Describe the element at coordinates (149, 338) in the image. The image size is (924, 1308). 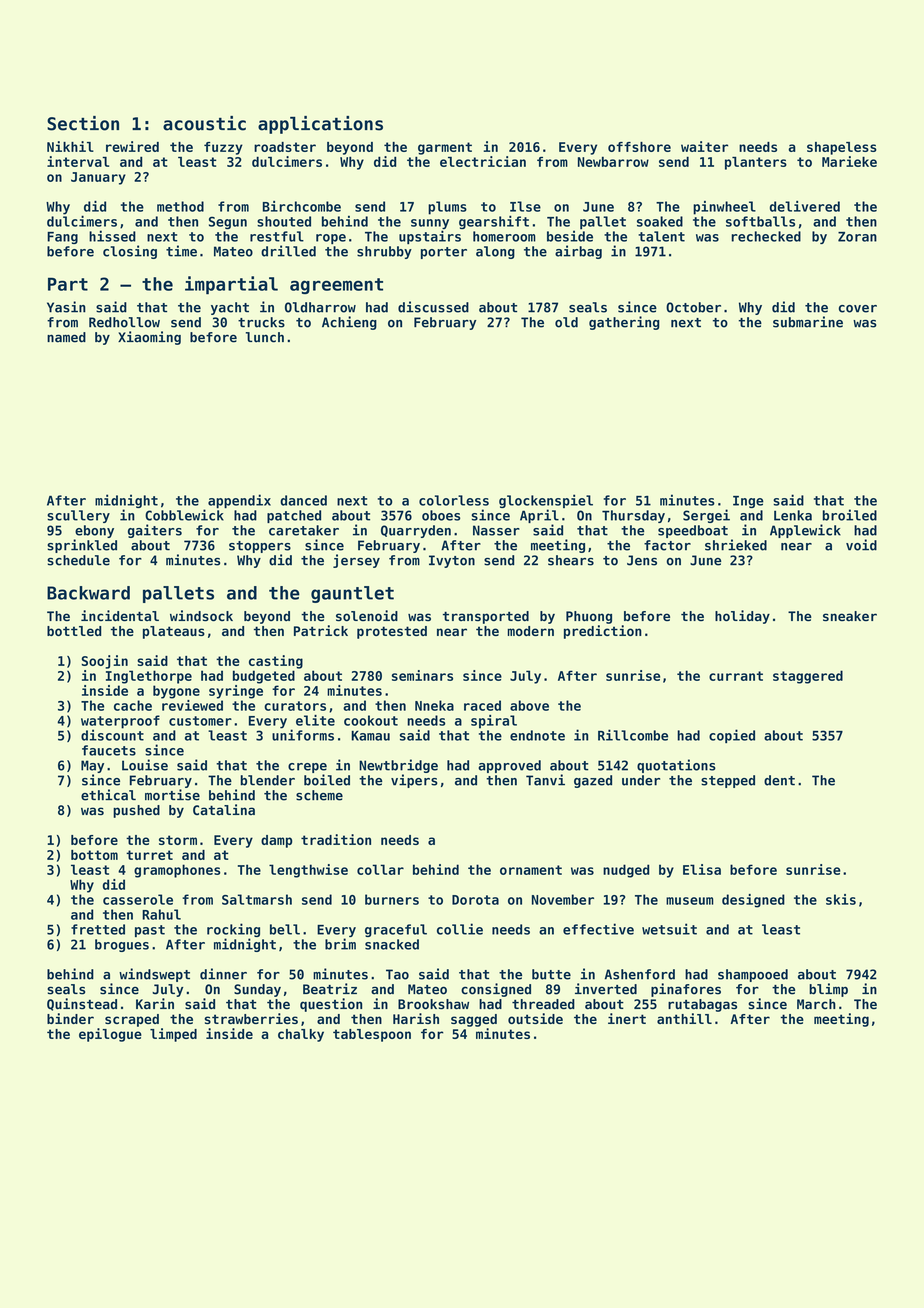
I see `Xiaoming` at that location.
